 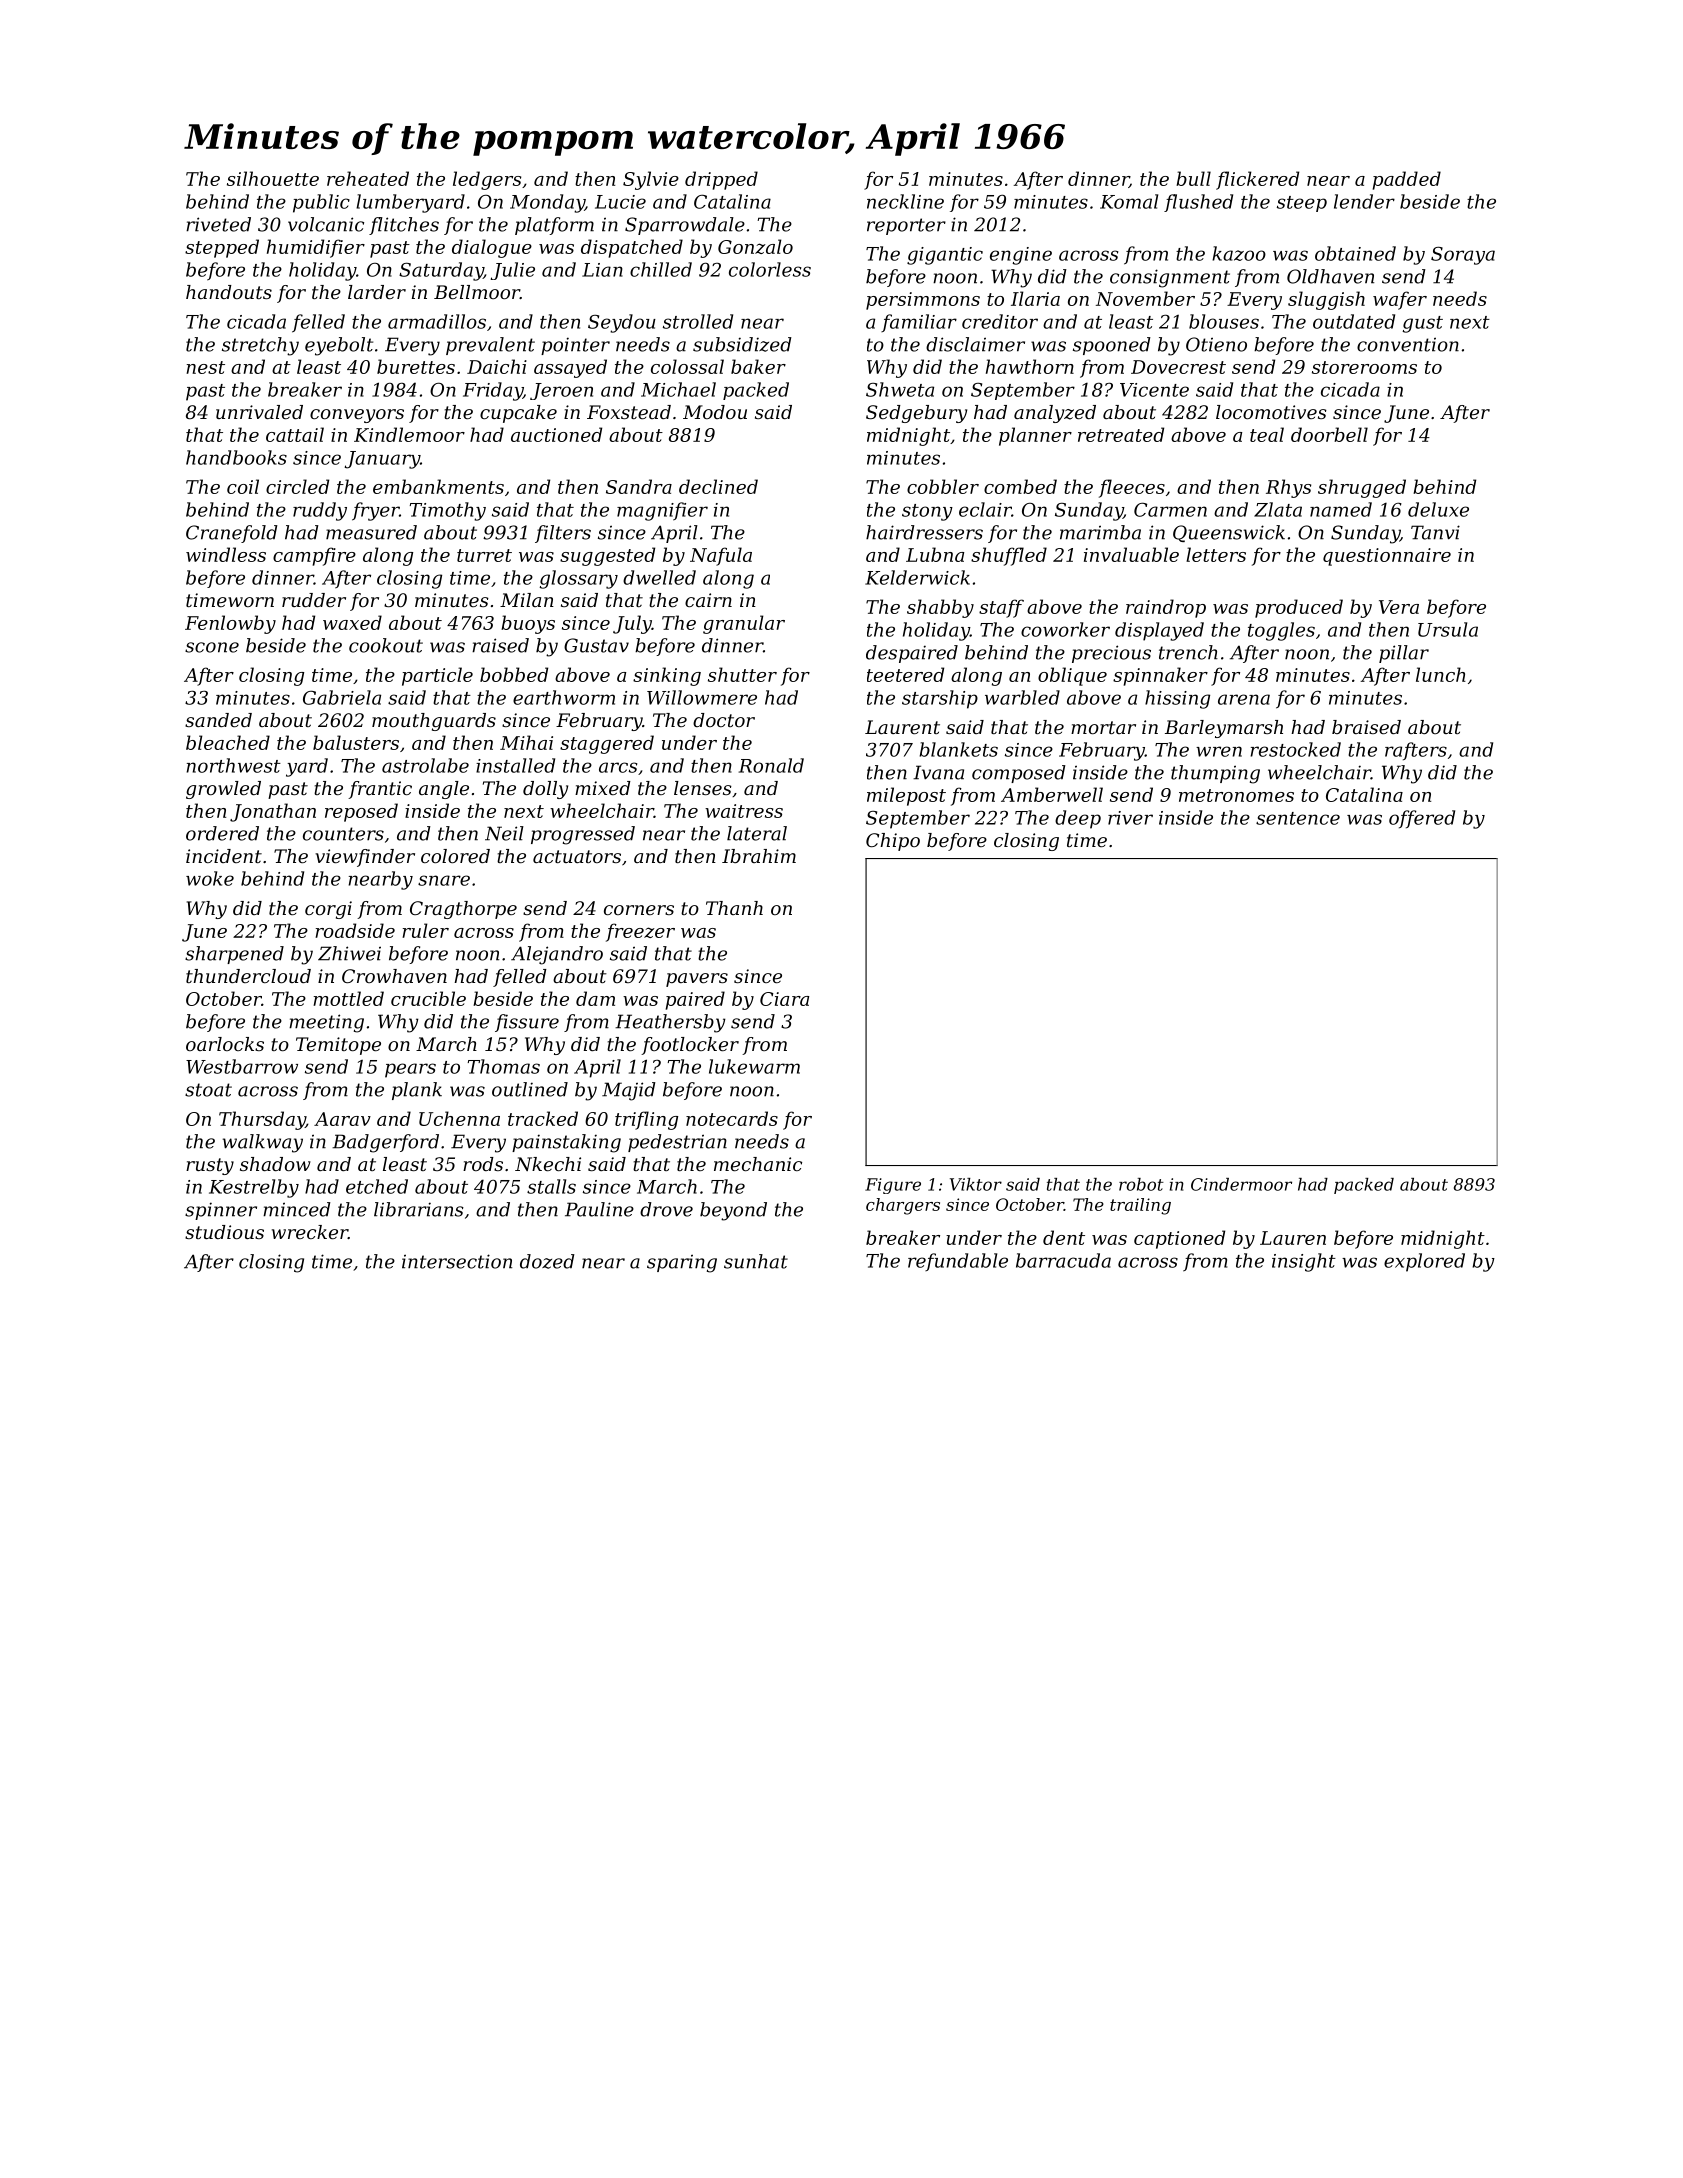 What do you see at coordinates (463, 910) in the document?
I see `Cragthorpe` at bounding box center [463, 910].
